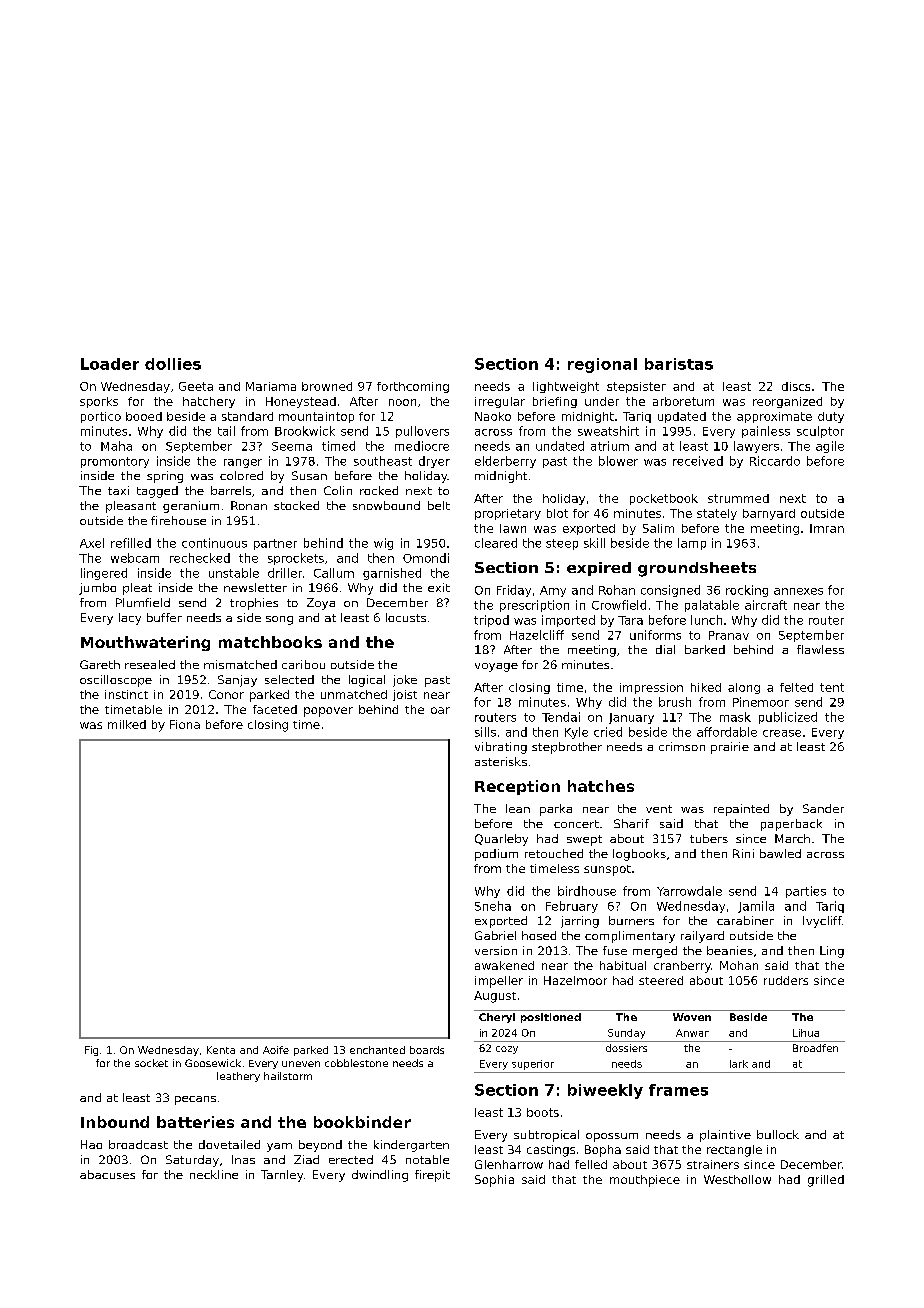 This screenshot has width=924, height=1308. I want to click on broadcast, so click(138, 1144).
